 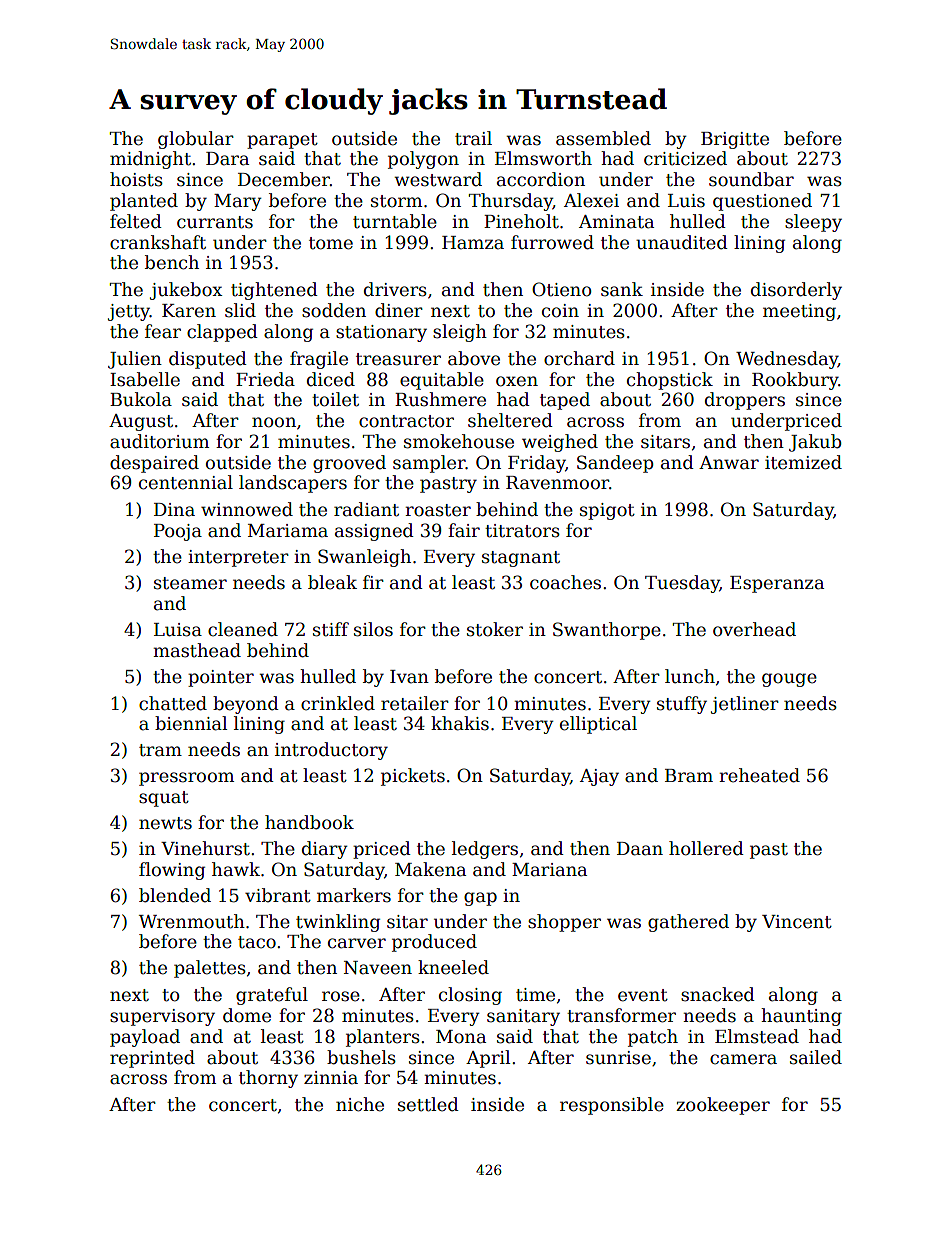 I want to click on despaired, so click(x=154, y=464).
